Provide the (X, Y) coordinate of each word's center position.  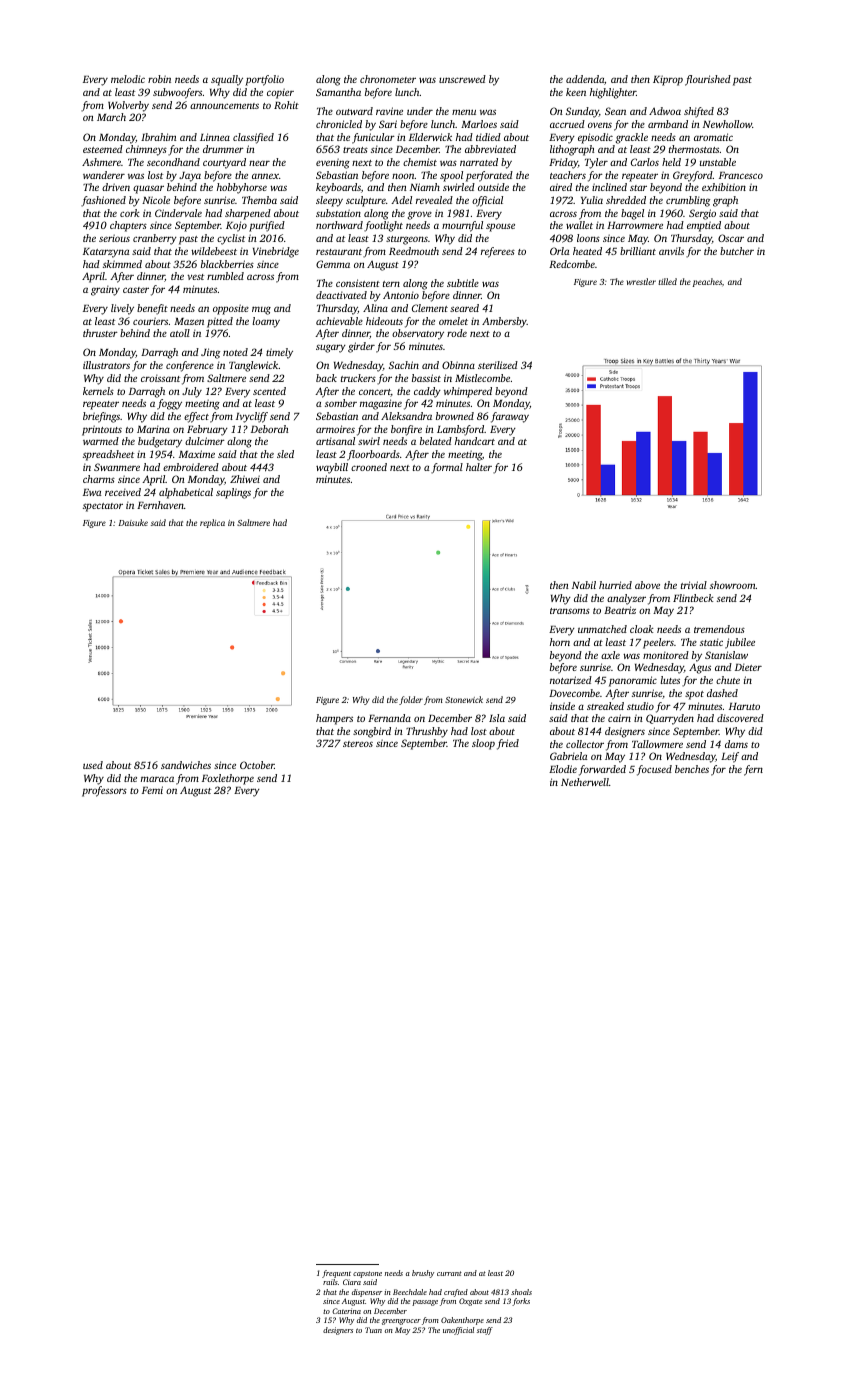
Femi (152, 790)
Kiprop (668, 80)
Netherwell (585, 782)
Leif (730, 757)
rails (330, 1282)
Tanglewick (254, 366)
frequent (336, 1274)
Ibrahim (158, 137)
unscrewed (462, 79)
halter (479, 467)
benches (692, 769)
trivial (694, 585)
